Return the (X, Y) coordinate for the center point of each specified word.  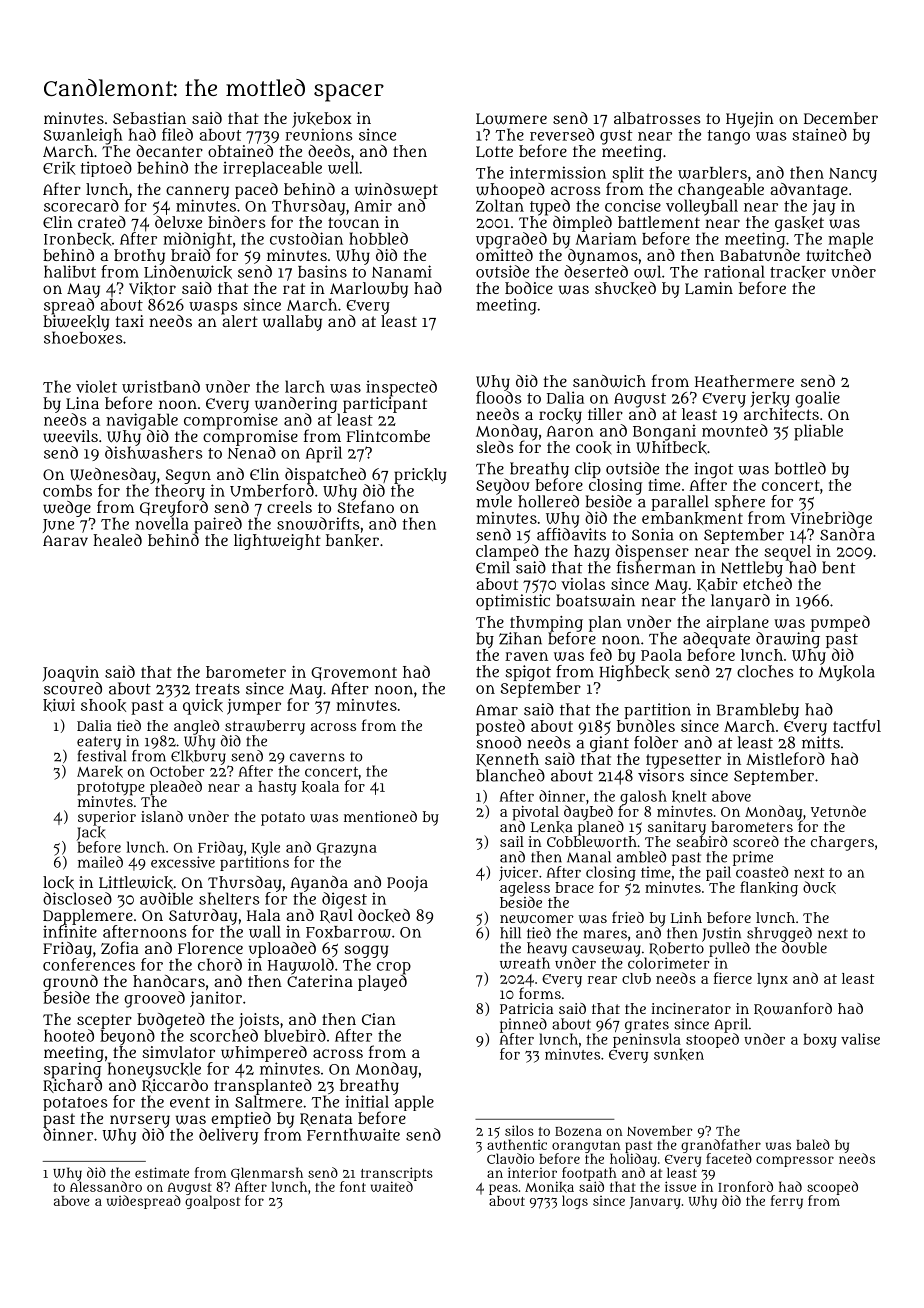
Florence (210, 948)
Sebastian (149, 118)
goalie (817, 399)
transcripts (397, 1174)
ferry (787, 1202)
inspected (401, 388)
